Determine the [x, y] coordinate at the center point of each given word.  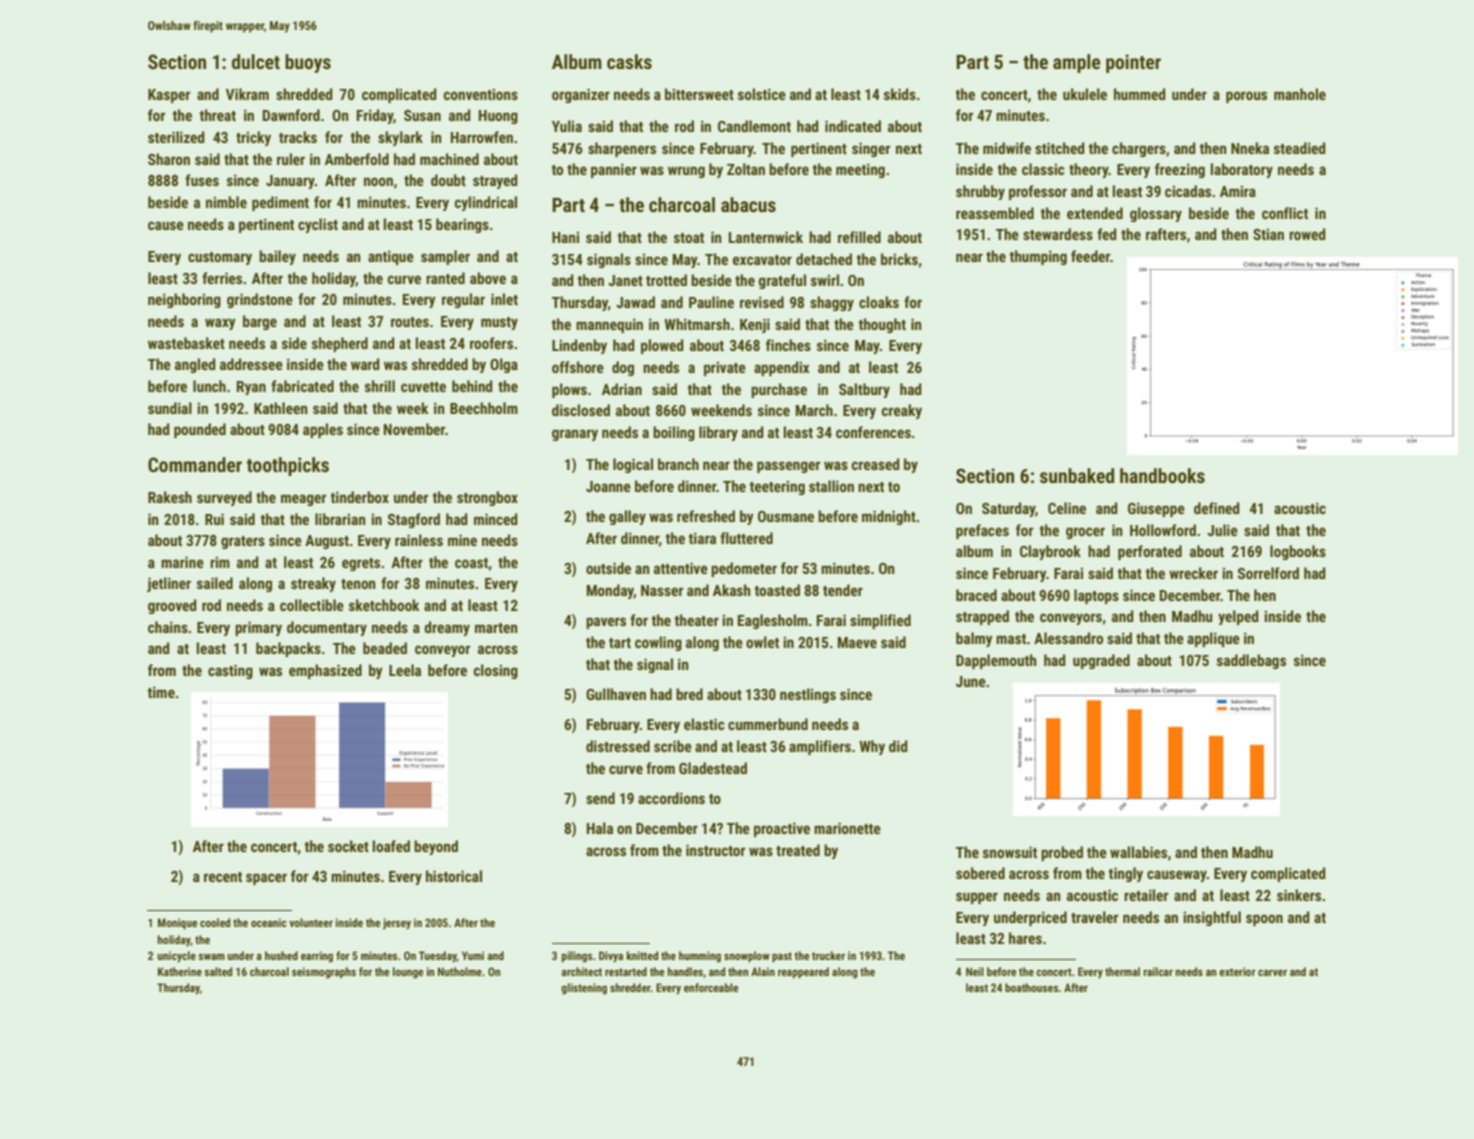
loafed [391, 846]
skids [900, 94]
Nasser [662, 590]
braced [976, 595]
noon [378, 181]
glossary [1156, 214]
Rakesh [170, 497]
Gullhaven [616, 694]
